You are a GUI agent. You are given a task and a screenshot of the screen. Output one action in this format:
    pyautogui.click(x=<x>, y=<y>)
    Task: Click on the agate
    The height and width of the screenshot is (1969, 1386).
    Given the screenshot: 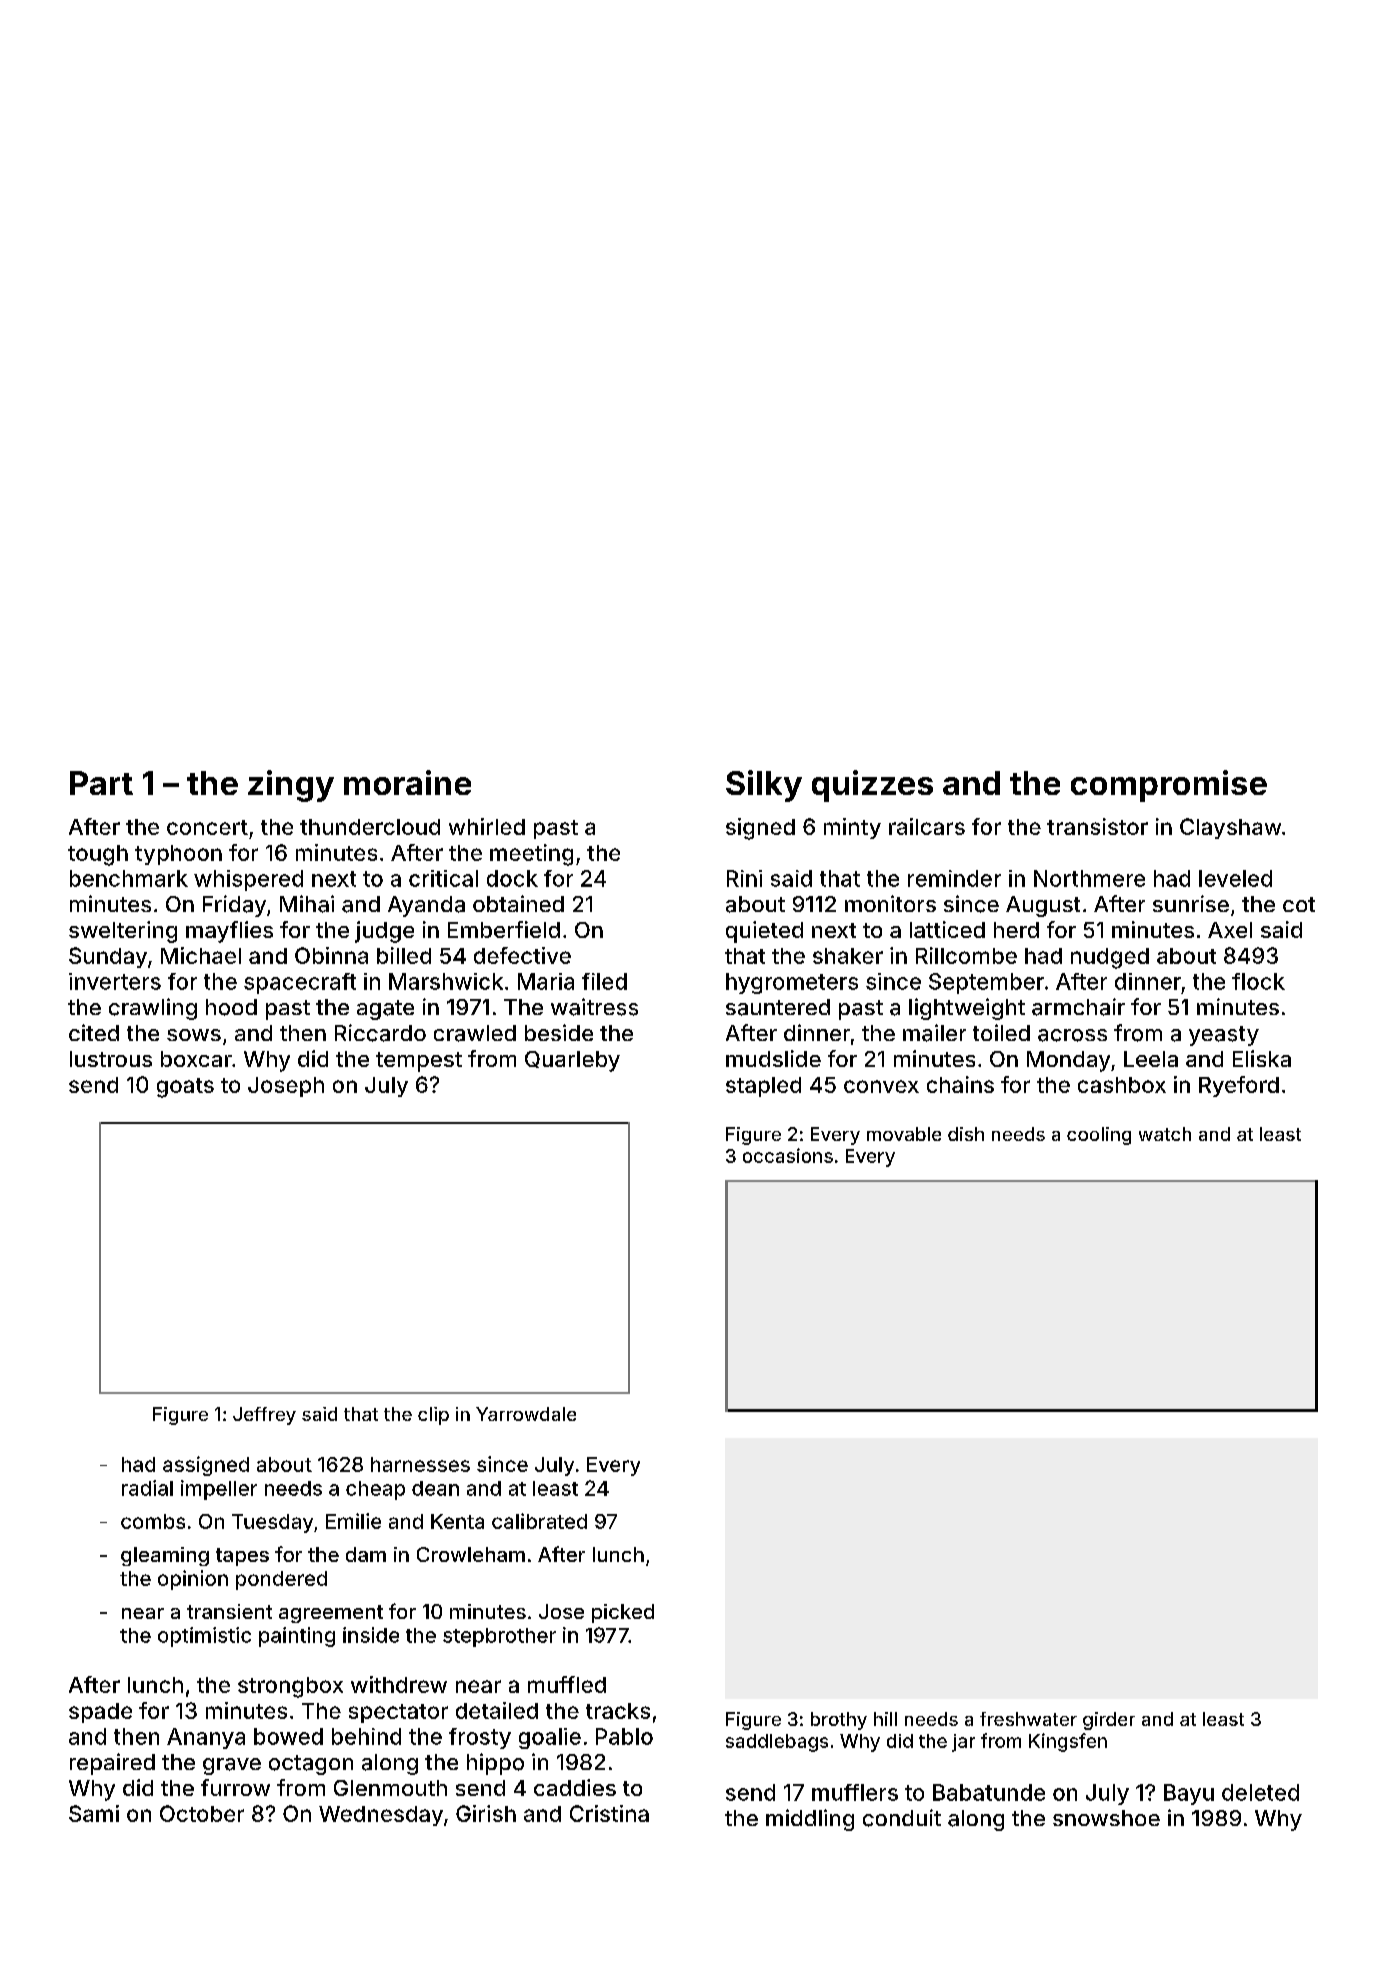 What is the action you would take?
    pyautogui.click(x=385, y=1010)
